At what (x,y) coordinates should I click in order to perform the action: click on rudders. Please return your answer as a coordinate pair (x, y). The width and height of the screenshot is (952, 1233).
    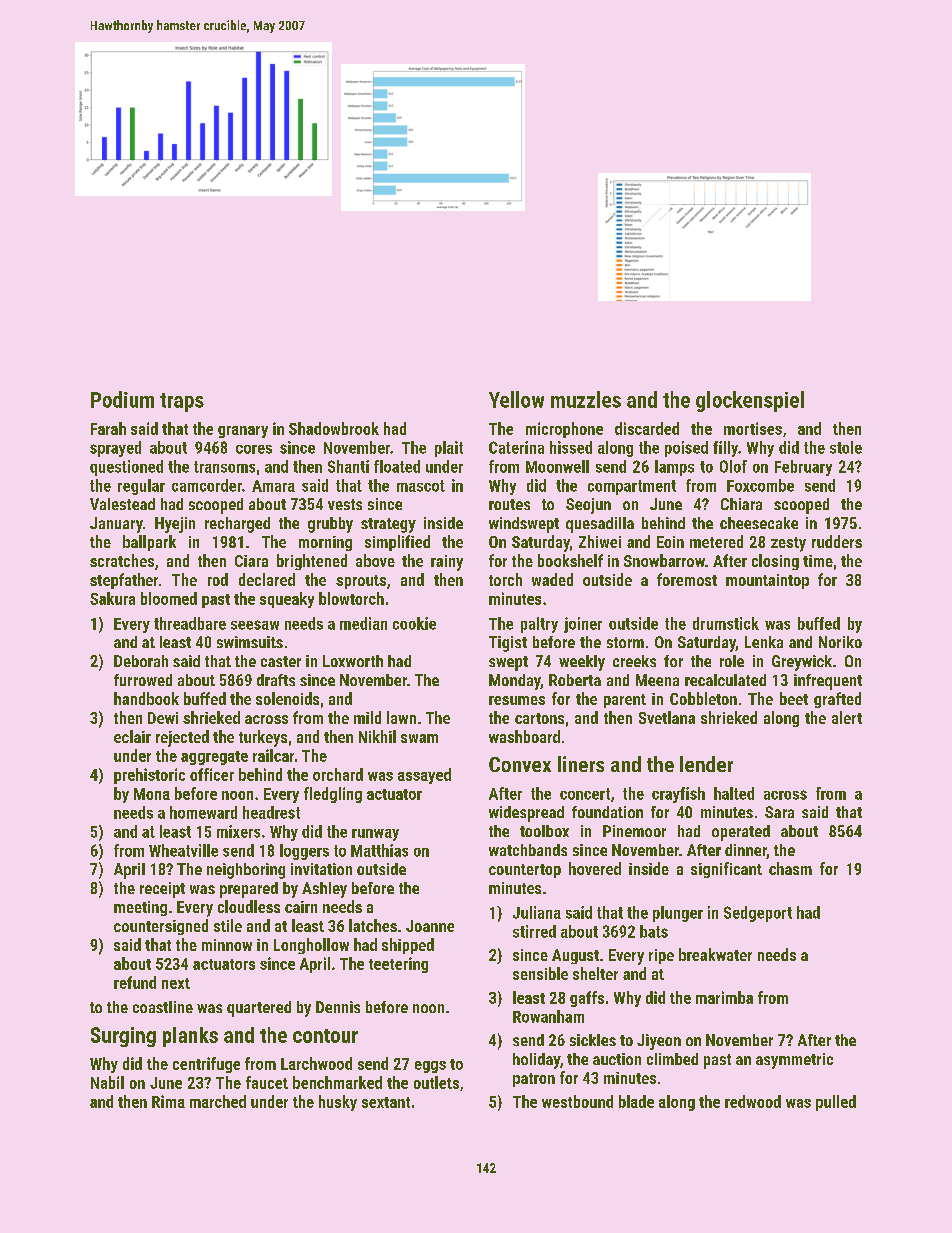
    Looking at the image, I should click on (837, 541).
